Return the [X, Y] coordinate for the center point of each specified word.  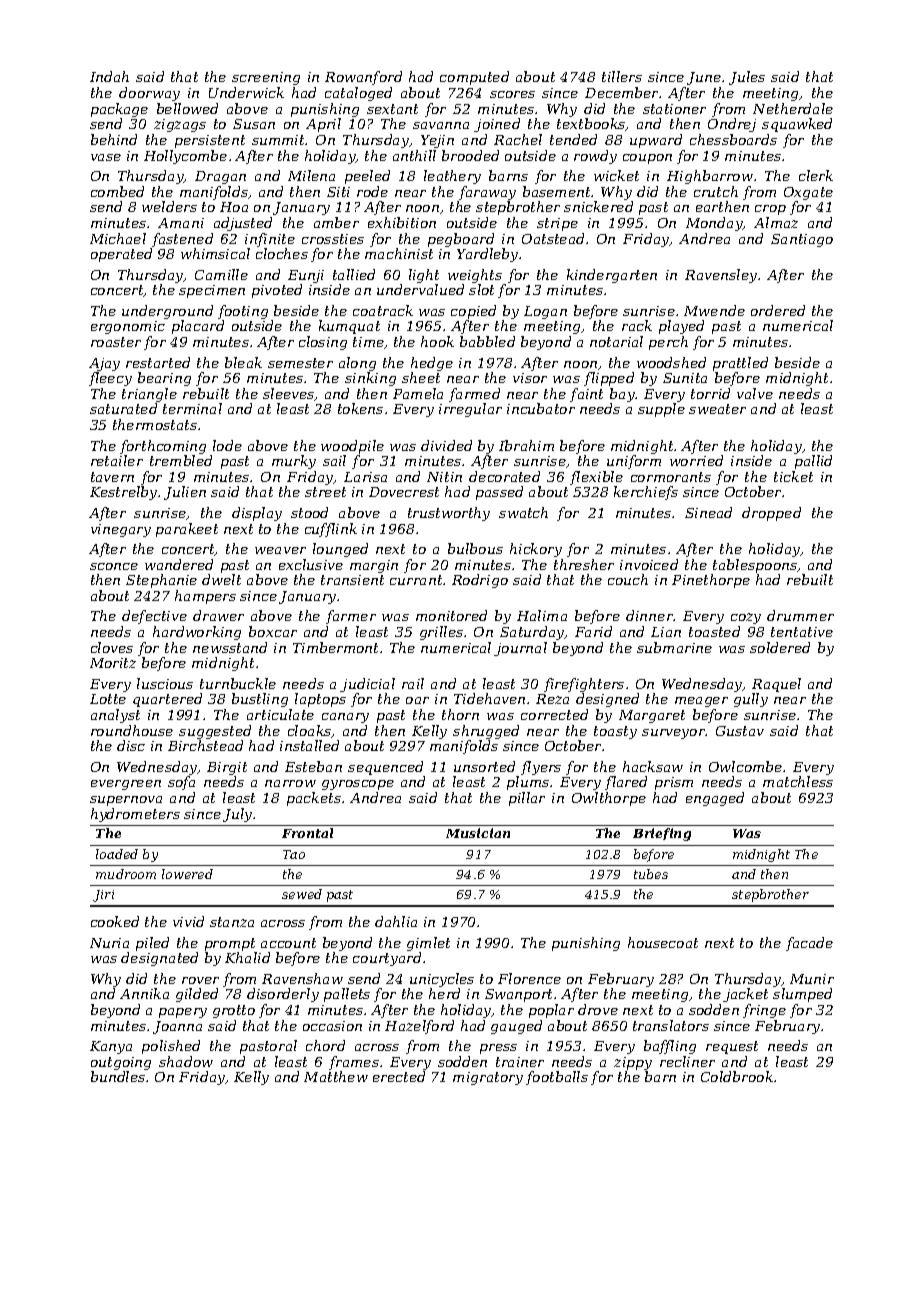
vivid [188, 921]
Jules [747, 78]
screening [266, 78]
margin [374, 566]
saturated [123, 408]
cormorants [671, 477]
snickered [598, 206]
